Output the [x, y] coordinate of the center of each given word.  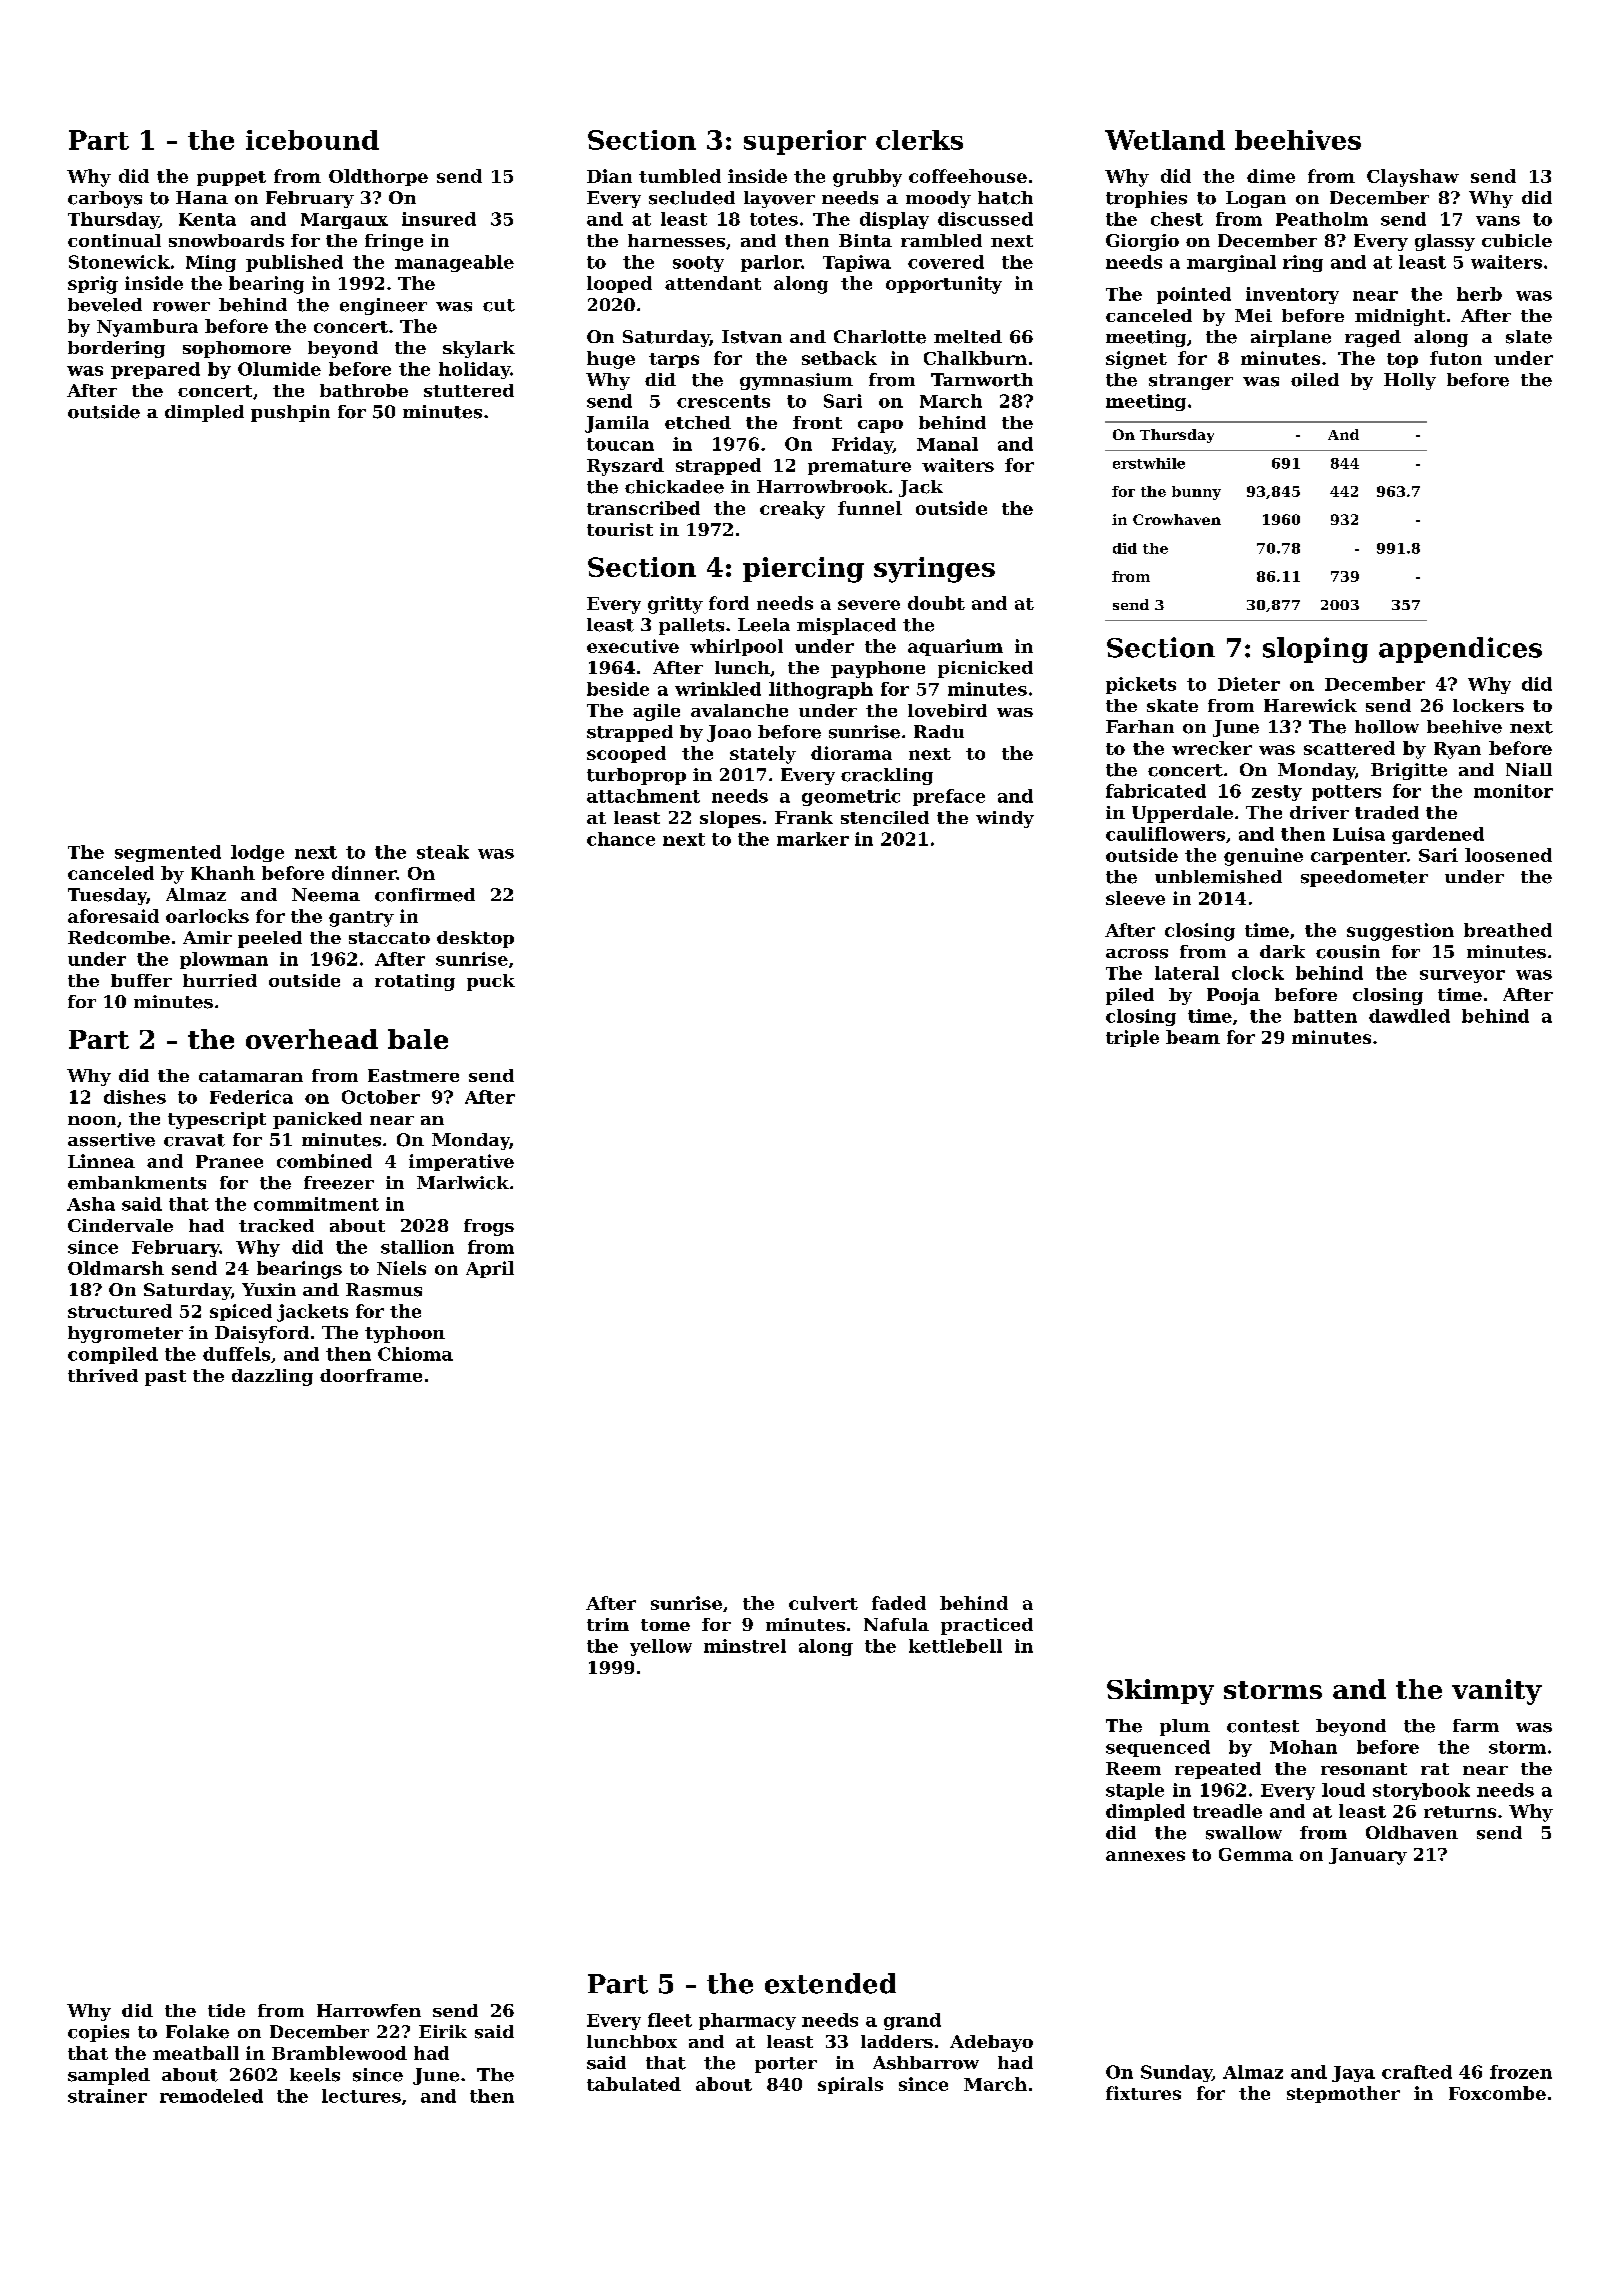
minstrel [745, 1646]
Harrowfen [369, 2010]
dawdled [1409, 1016]
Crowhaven [1177, 519]
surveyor [1462, 976]
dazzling [272, 1377]
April [490, 1269]
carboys [105, 199]
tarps [674, 360]
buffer [141, 980]
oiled [1315, 380]
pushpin [290, 413]
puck [491, 982]
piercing [803, 570]
